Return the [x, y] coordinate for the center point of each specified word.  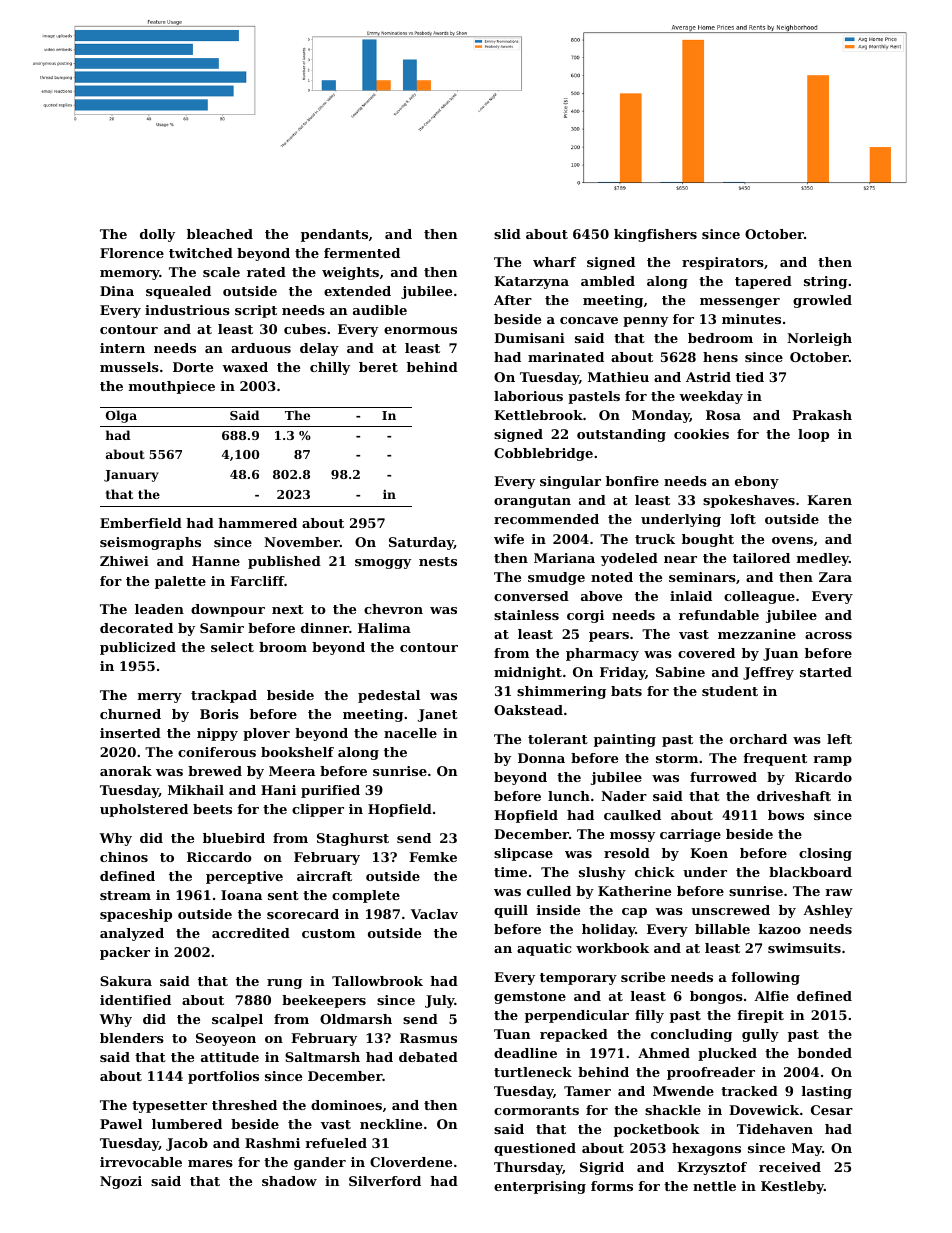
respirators [723, 263]
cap [634, 913]
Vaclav [434, 914]
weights [350, 273]
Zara [835, 577]
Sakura [126, 981]
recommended [546, 519]
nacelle [410, 733]
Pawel [121, 1124]
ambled [608, 281]
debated [428, 1057]
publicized [138, 648]
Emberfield [141, 523]
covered [706, 653]
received [790, 1167]
